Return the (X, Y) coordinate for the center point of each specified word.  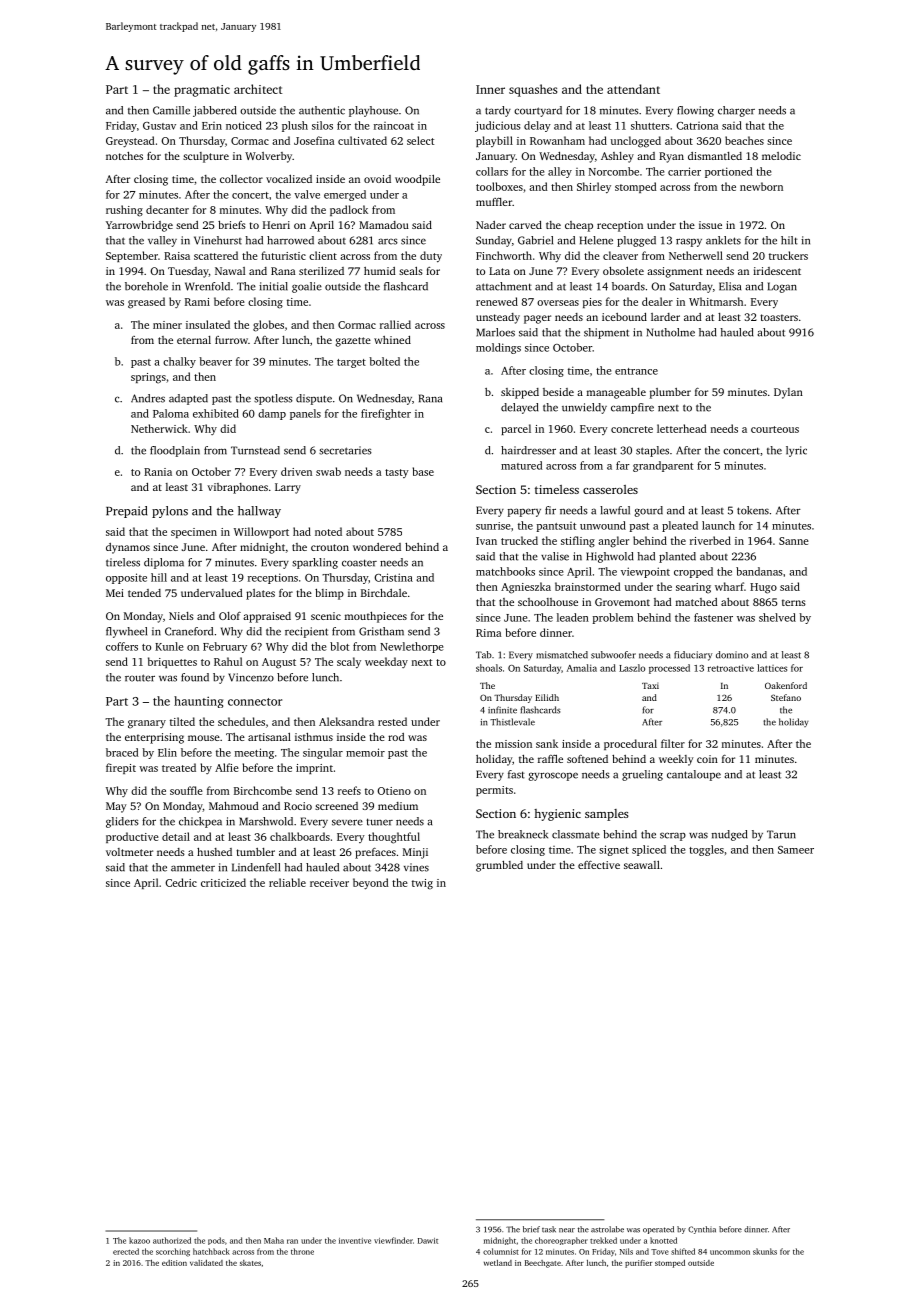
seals (411, 271)
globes (268, 326)
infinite (502, 710)
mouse (204, 738)
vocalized (289, 179)
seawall (642, 865)
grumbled (499, 866)
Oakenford (786, 685)
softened (587, 759)
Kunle (169, 646)
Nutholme (671, 332)
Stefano (786, 697)
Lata (499, 271)
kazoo (139, 1240)
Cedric (181, 882)
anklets (723, 240)
